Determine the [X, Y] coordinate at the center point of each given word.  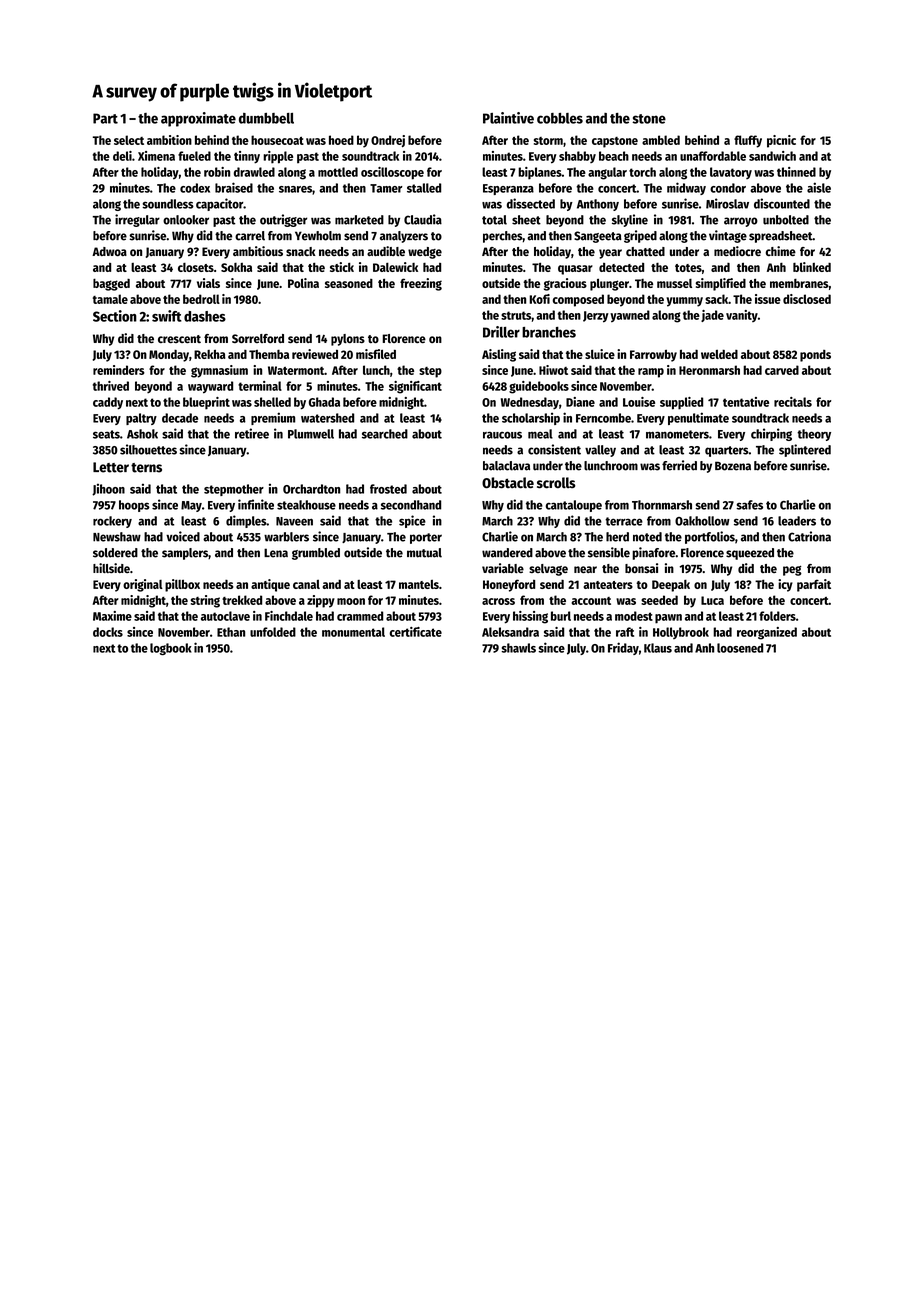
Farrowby [653, 356]
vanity [742, 316]
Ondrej [388, 141]
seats [106, 434]
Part [105, 118]
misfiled [376, 354]
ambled [661, 140]
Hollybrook [681, 633]
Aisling [499, 355]
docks [108, 632]
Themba [269, 354]
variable [503, 568]
